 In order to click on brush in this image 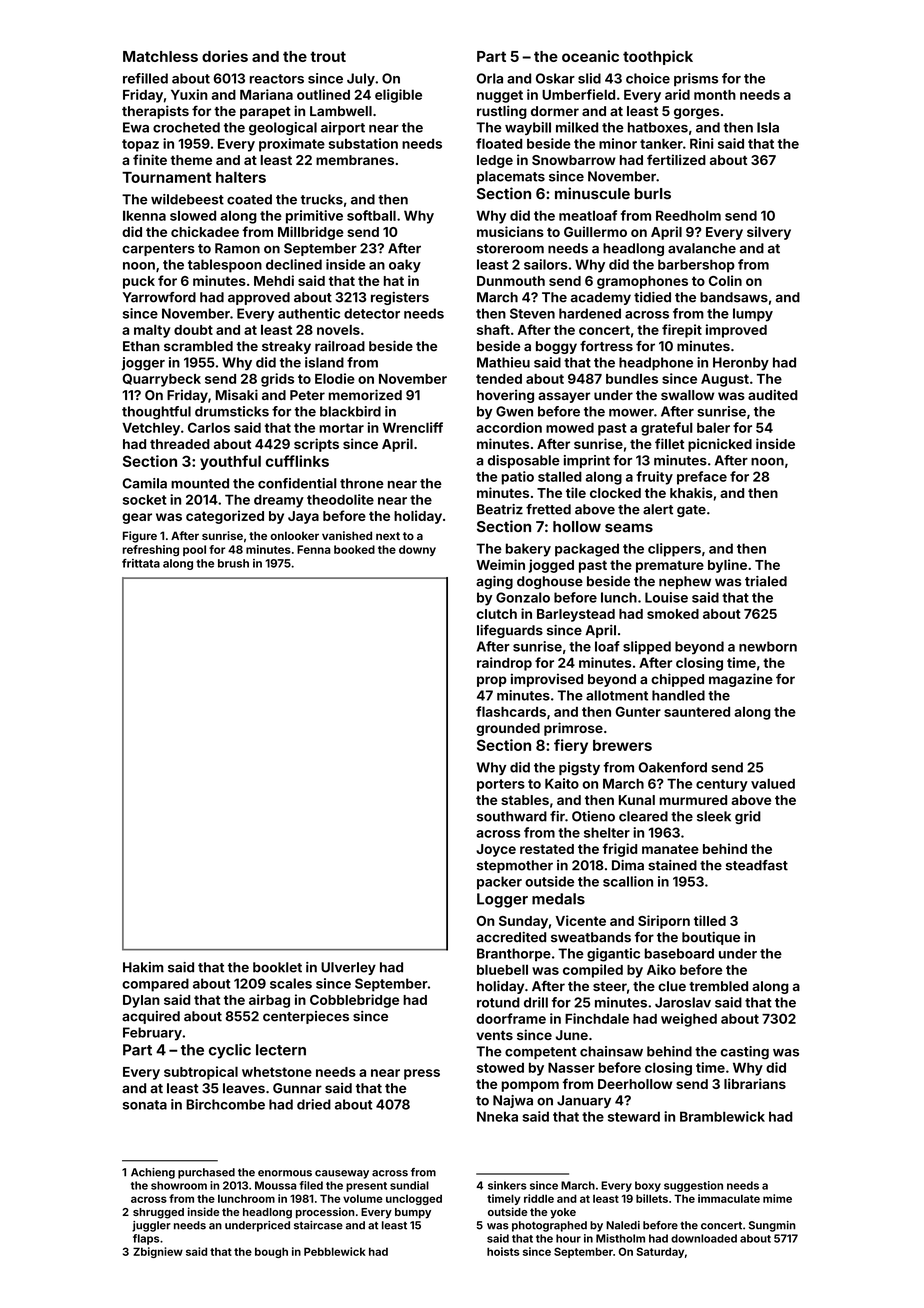, I will do `click(233, 563)`.
